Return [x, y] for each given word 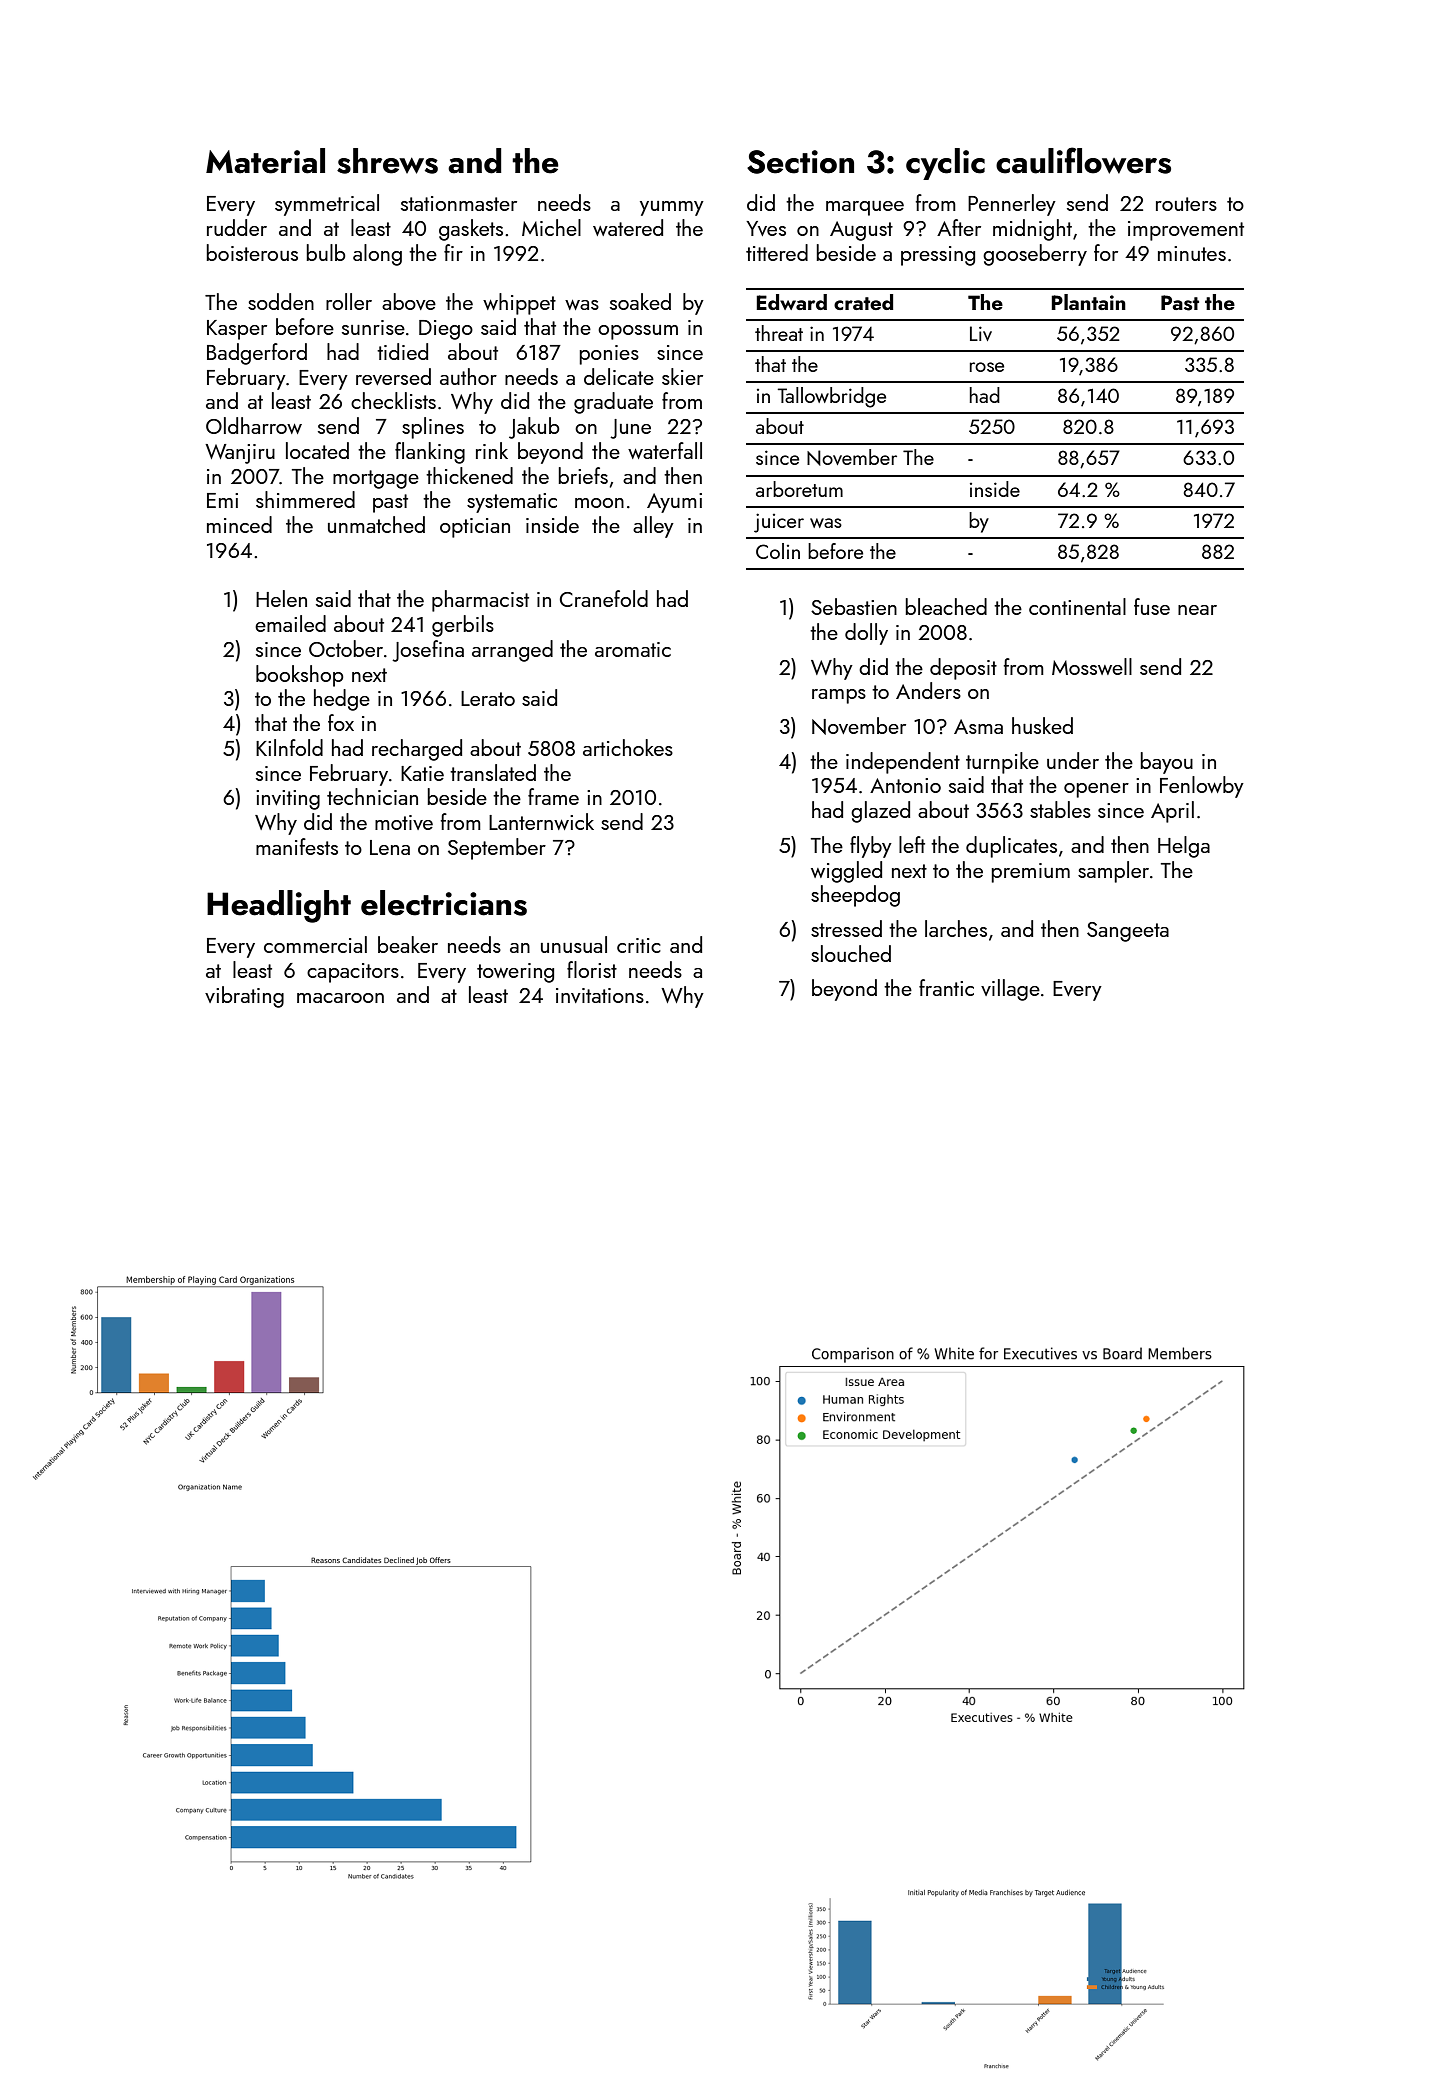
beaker [408, 944]
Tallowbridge [832, 397]
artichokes [628, 747]
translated [493, 772]
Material [265, 161]
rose [987, 367]
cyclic [945, 164]
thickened [469, 475]
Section [800, 162]
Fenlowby [1202, 787]
